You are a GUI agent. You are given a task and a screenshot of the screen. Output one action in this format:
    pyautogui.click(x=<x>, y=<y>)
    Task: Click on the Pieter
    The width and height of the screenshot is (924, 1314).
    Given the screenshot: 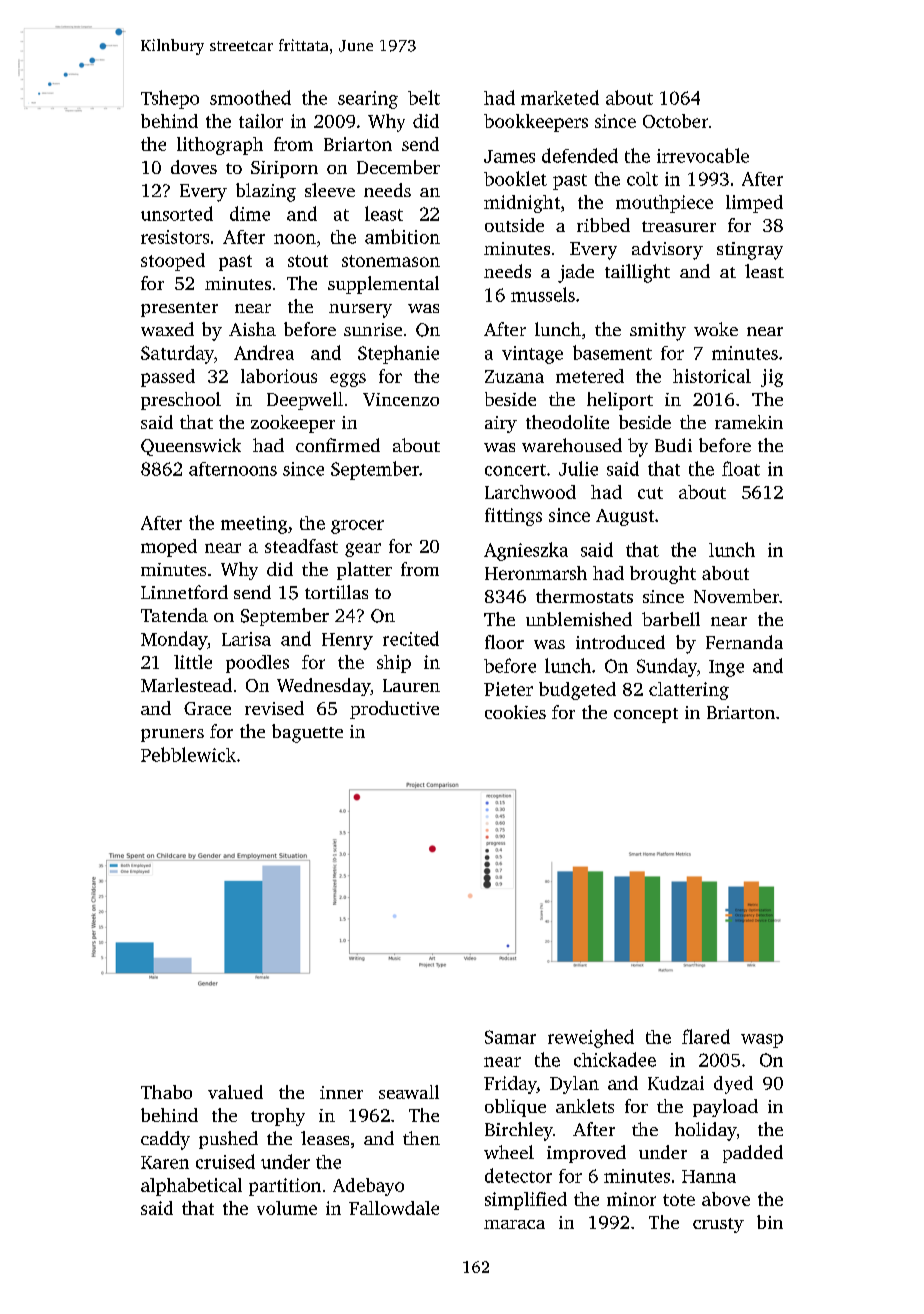 What is the action you would take?
    pyautogui.click(x=508, y=689)
